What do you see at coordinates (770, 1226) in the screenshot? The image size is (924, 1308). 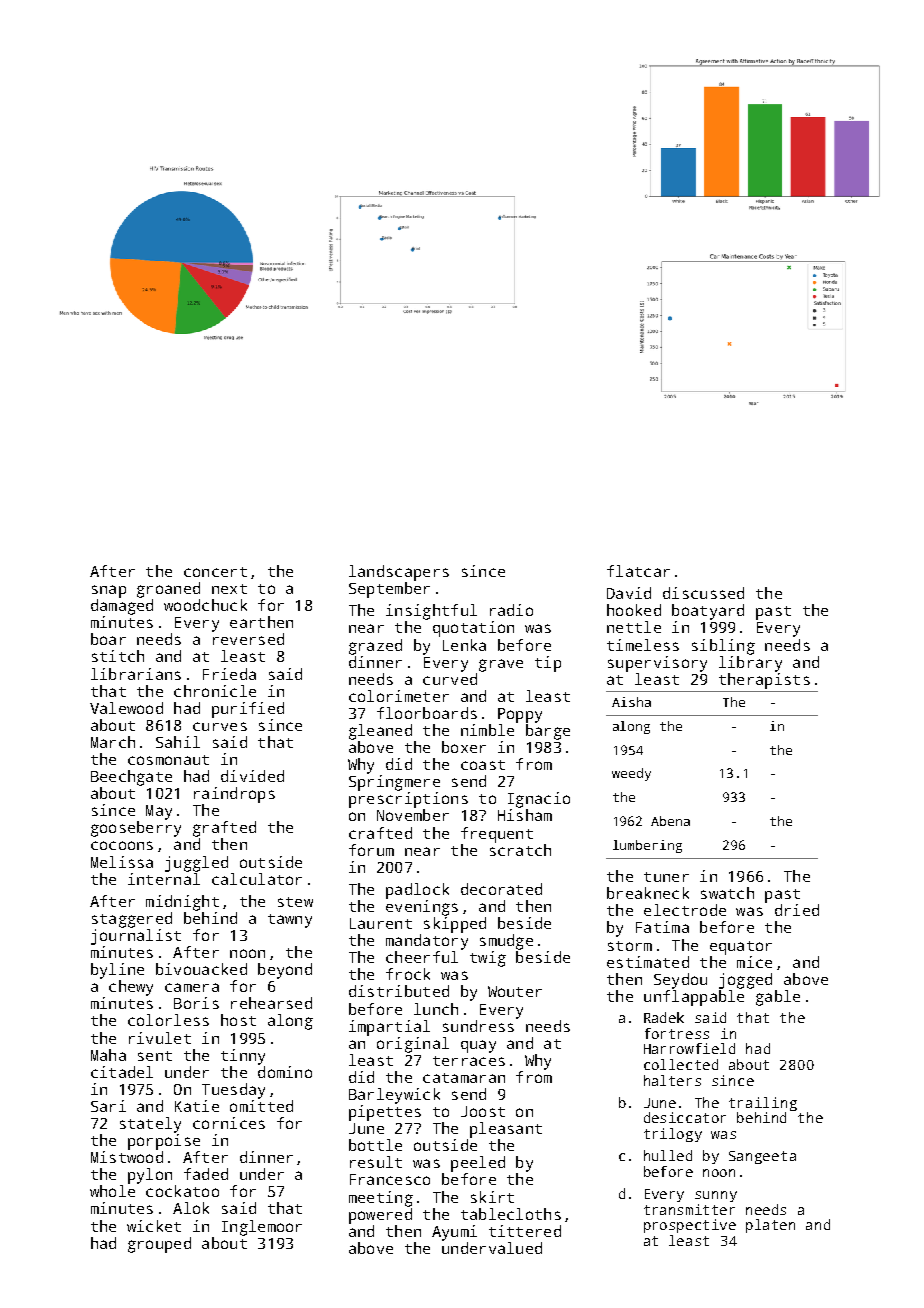 I see `platen` at bounding box center [770, 1226].
